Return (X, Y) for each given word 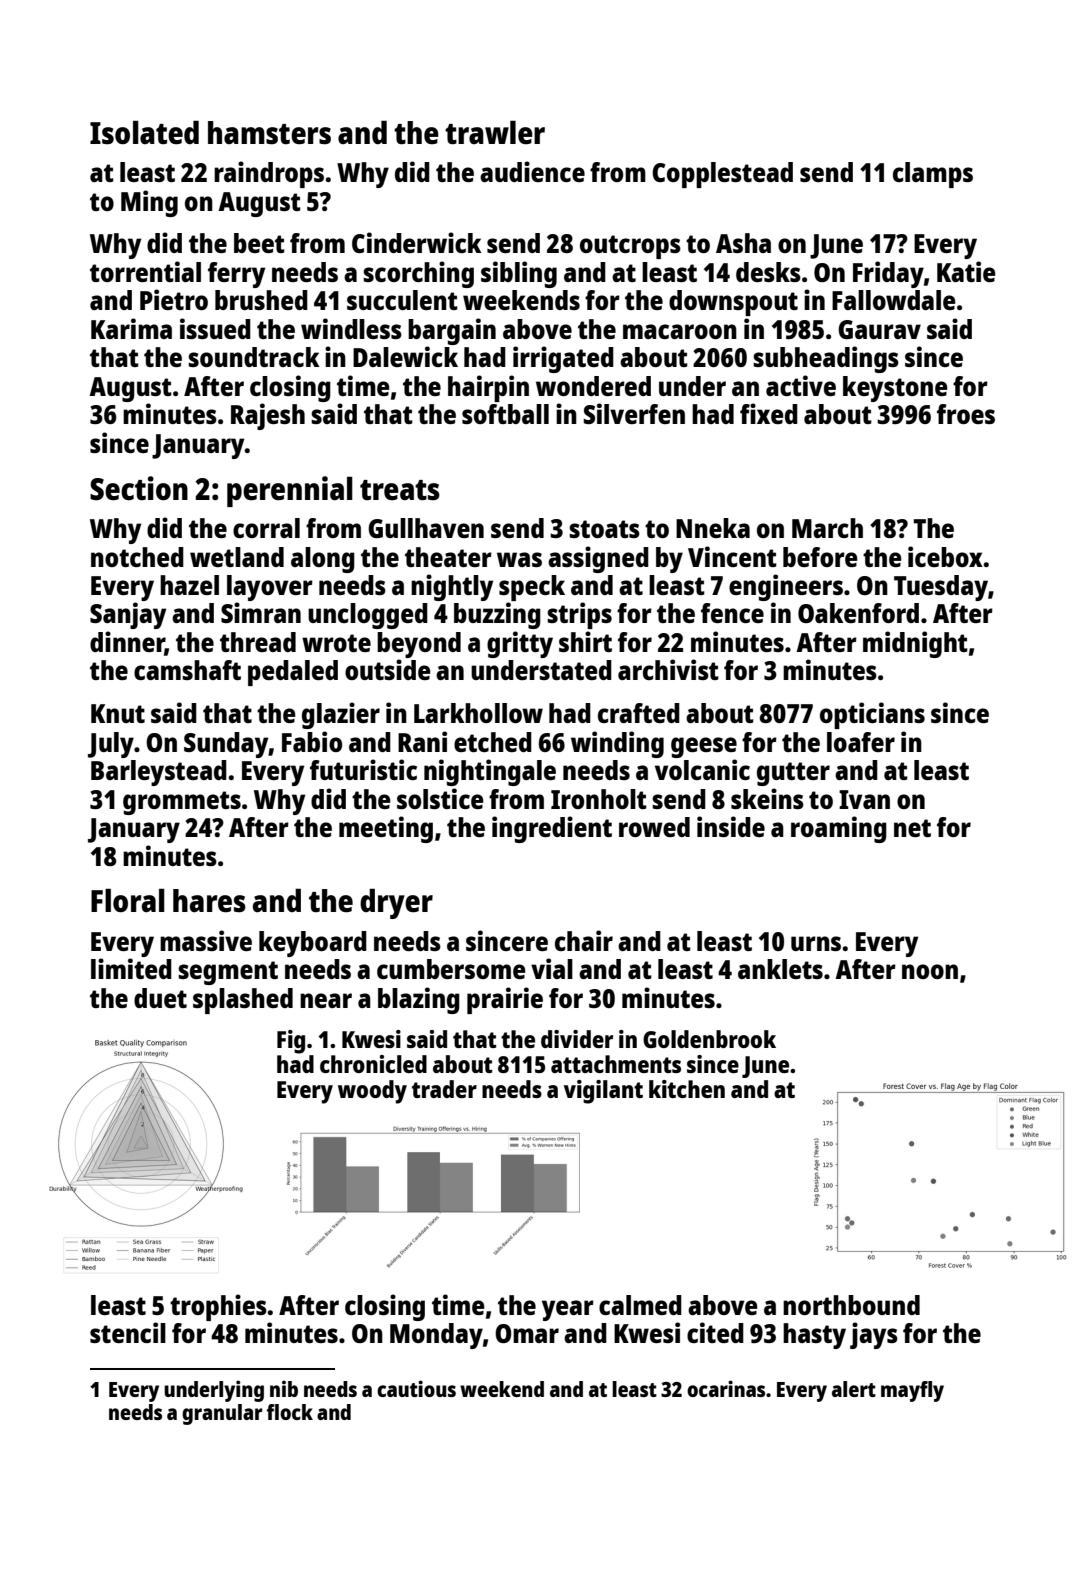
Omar (527, 1333)
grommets (182, 803)
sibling (519, 274)
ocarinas (726, 1388)
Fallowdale (894, 300)
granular (222, 1414)
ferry (236, 275)
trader (444, 1089)
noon (930, 971)
